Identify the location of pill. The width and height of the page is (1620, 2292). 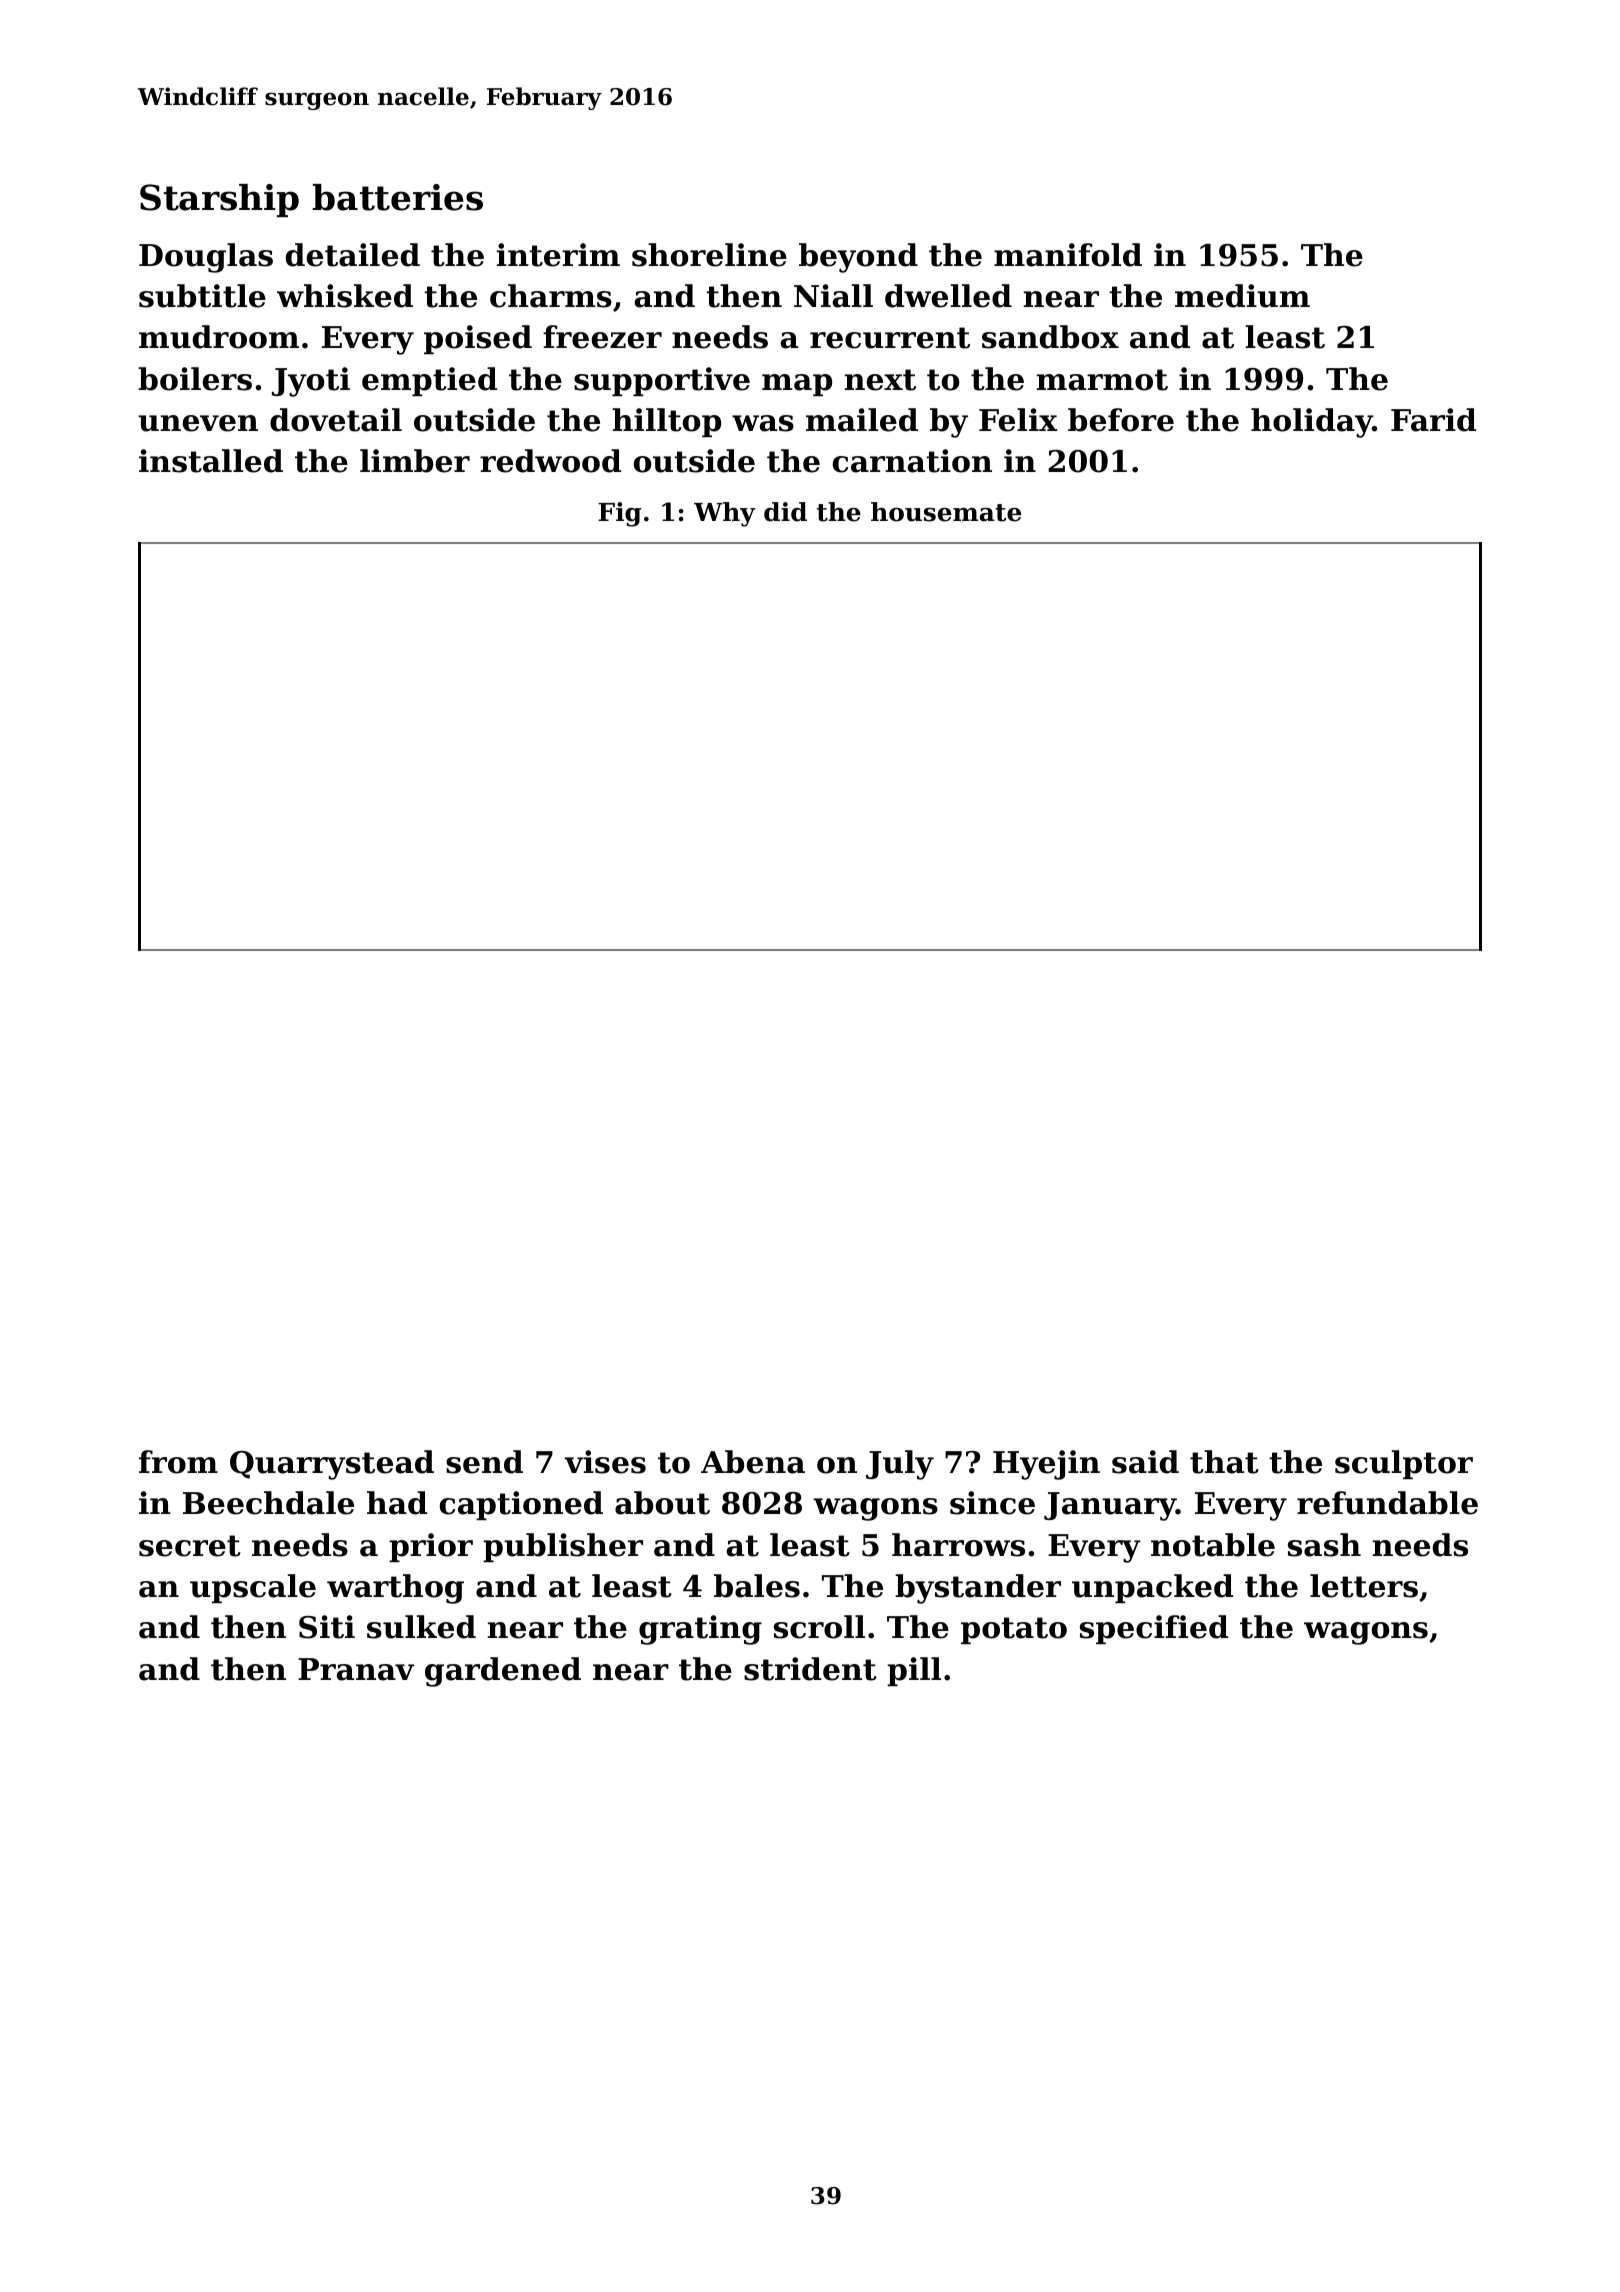
(914, 1671).
